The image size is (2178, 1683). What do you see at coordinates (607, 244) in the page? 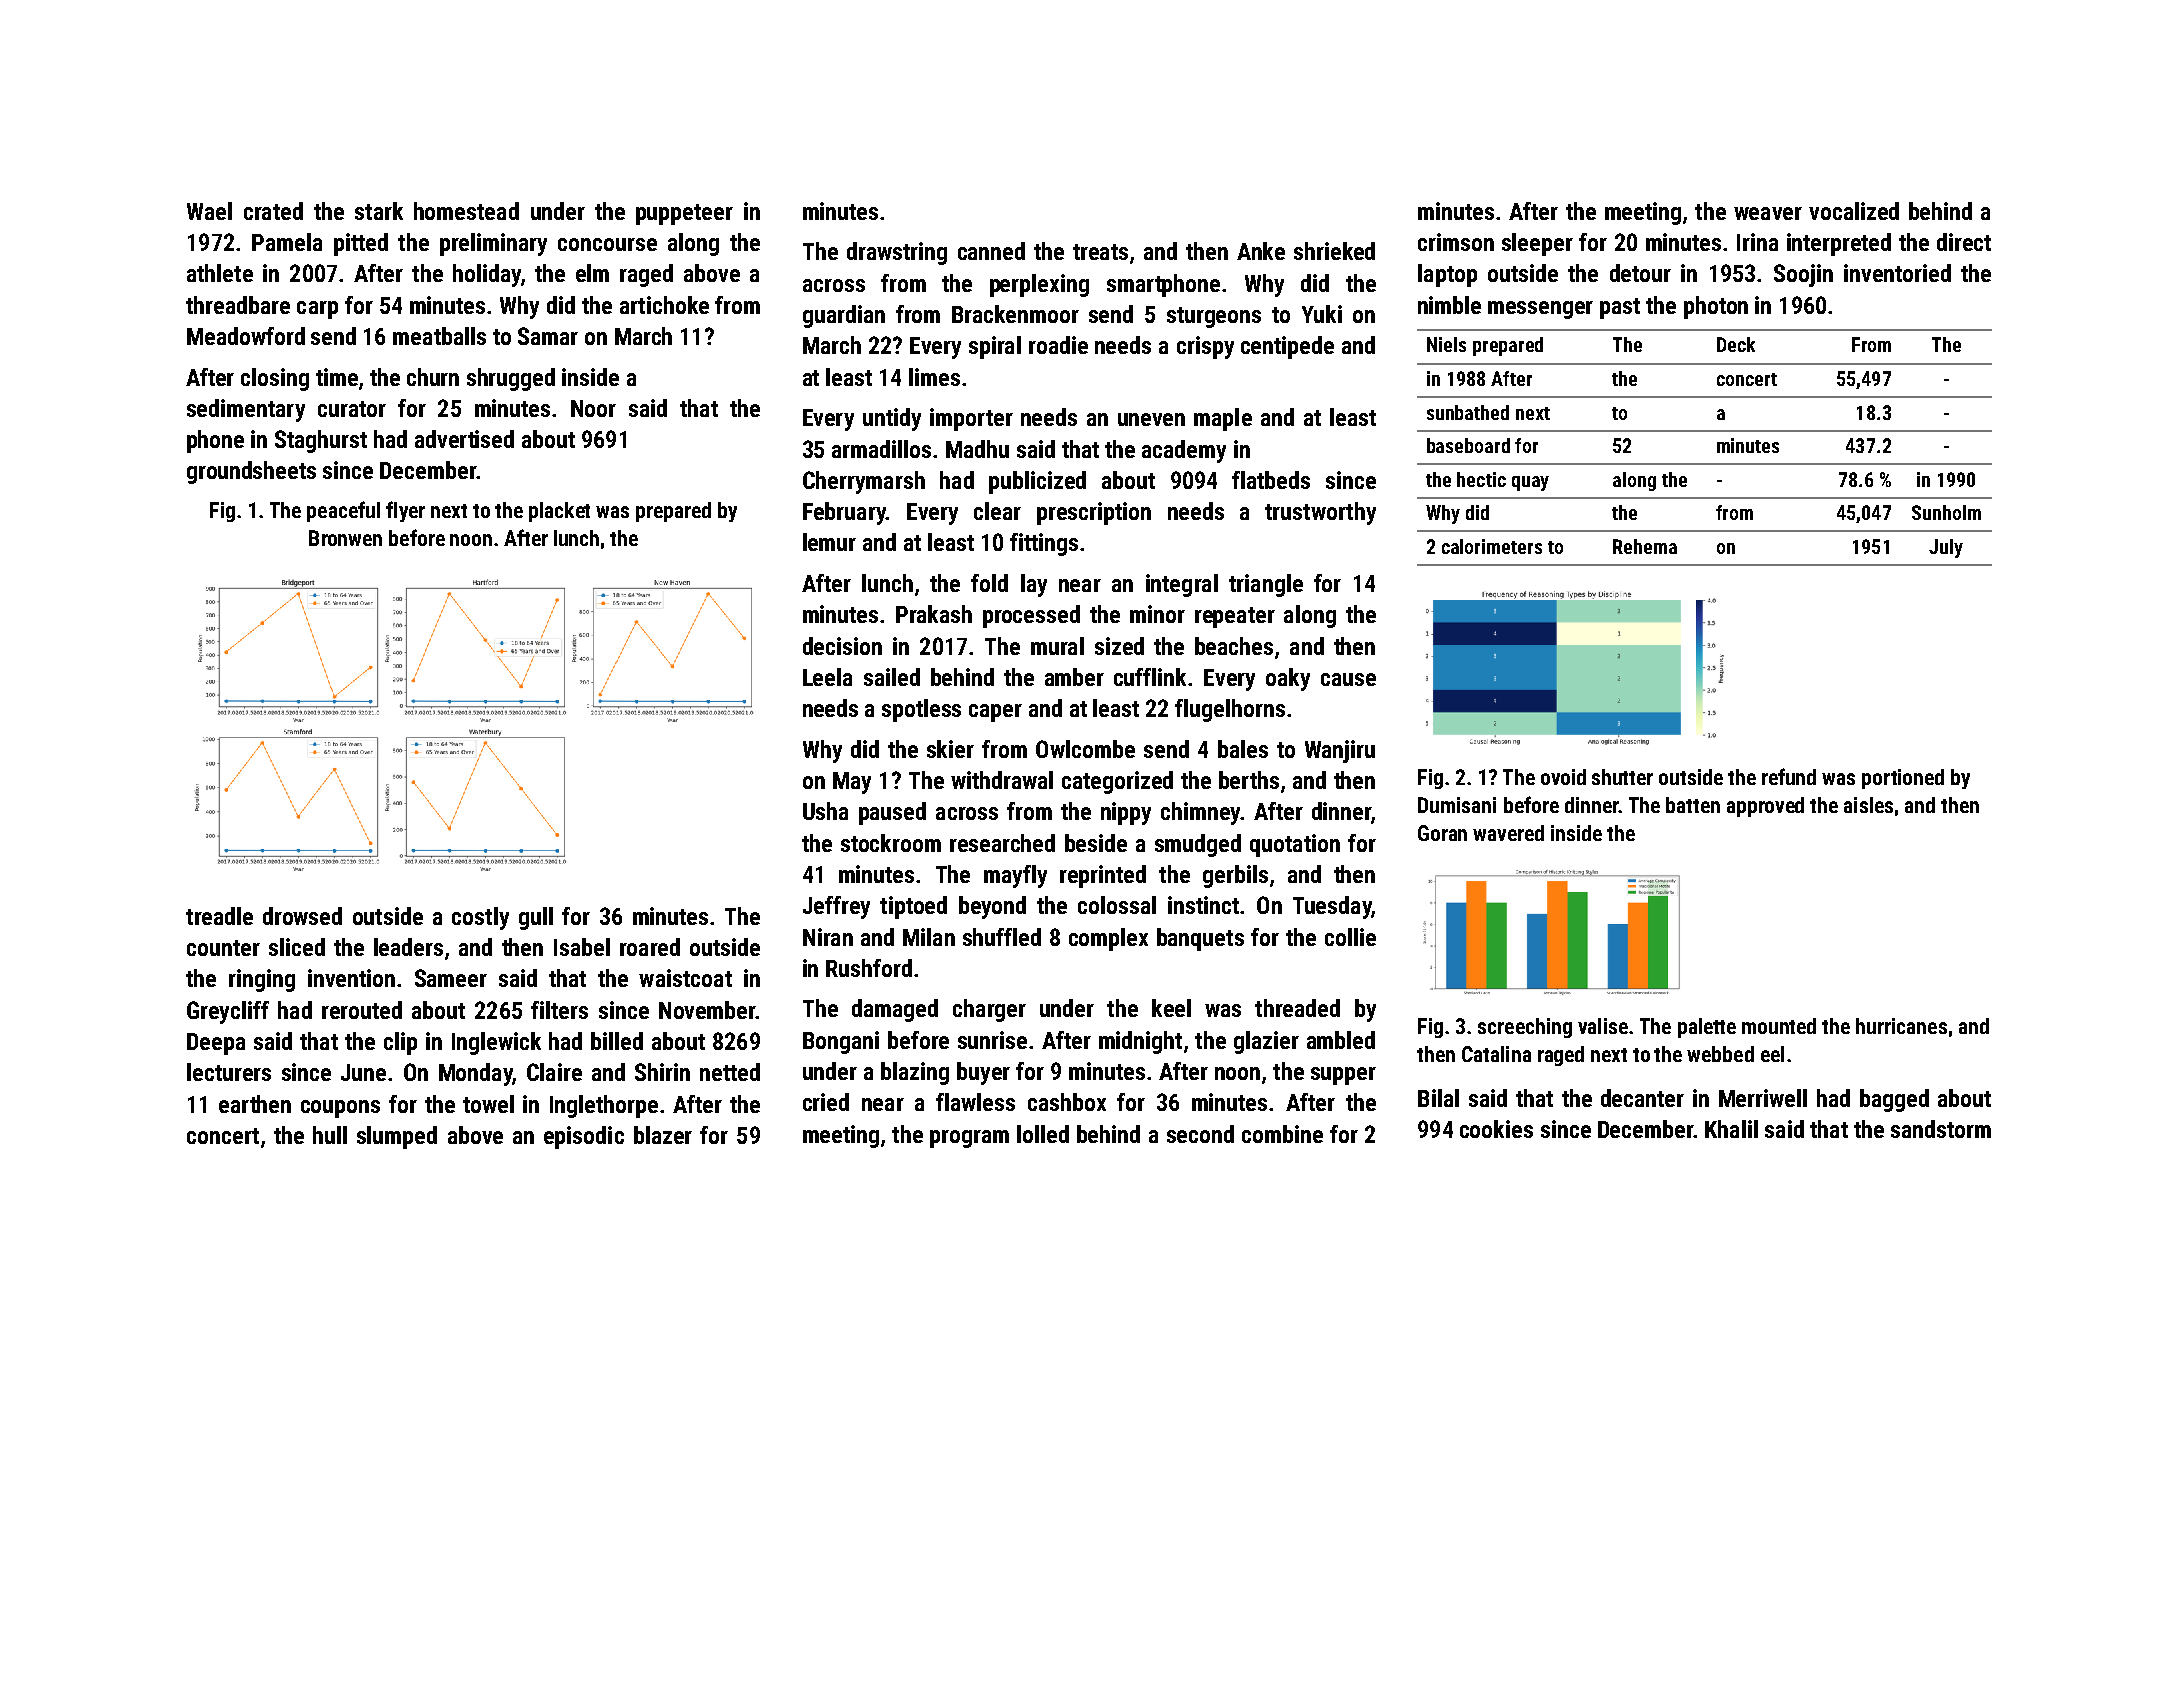
I see `concourse` at bounding box center [607, 244].
